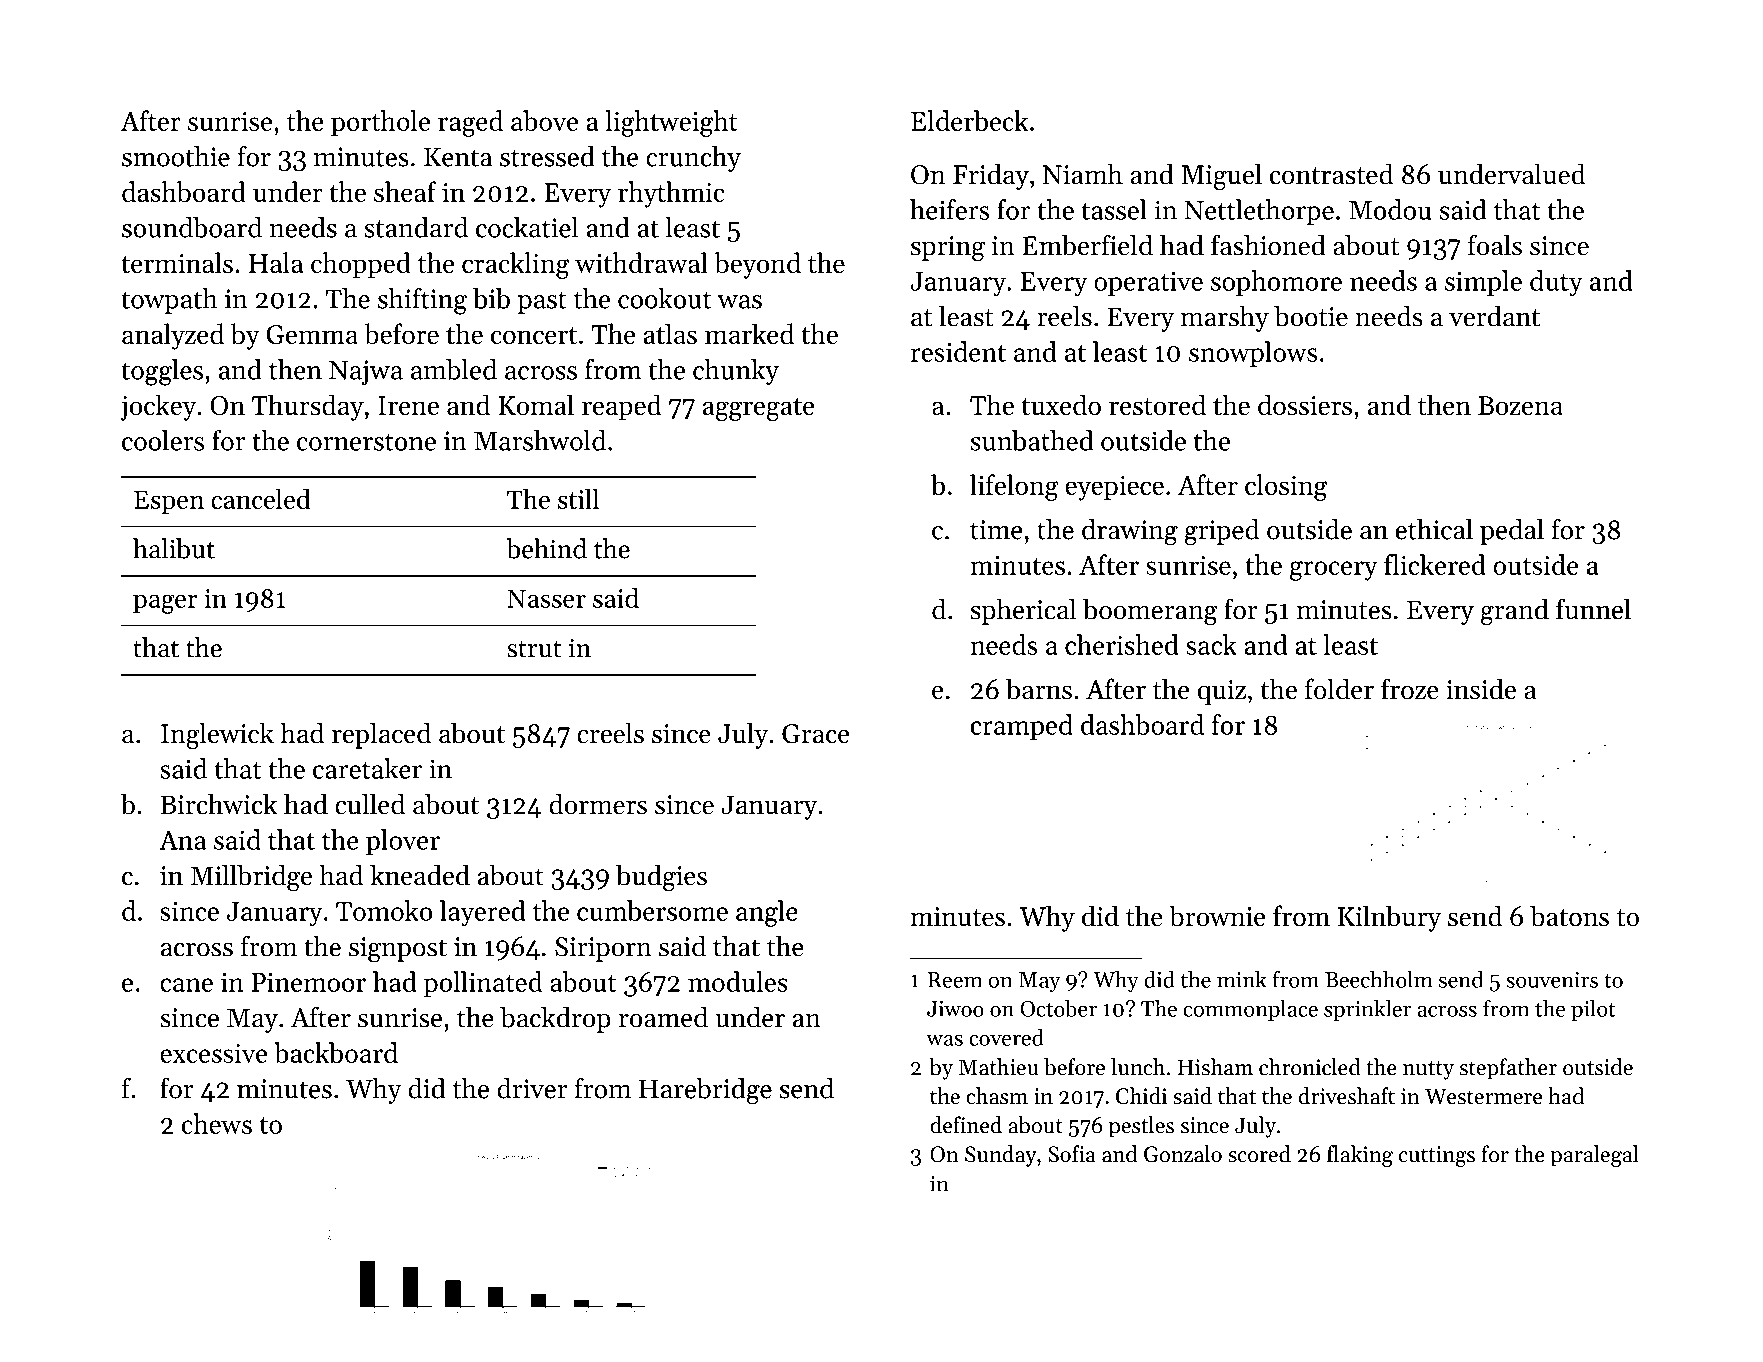 This screenshot has height=1362, width=1763. What do you see at coordinates (170, 301) in the screenshot?
I see `towpath` at bounding box center [170, 301].
